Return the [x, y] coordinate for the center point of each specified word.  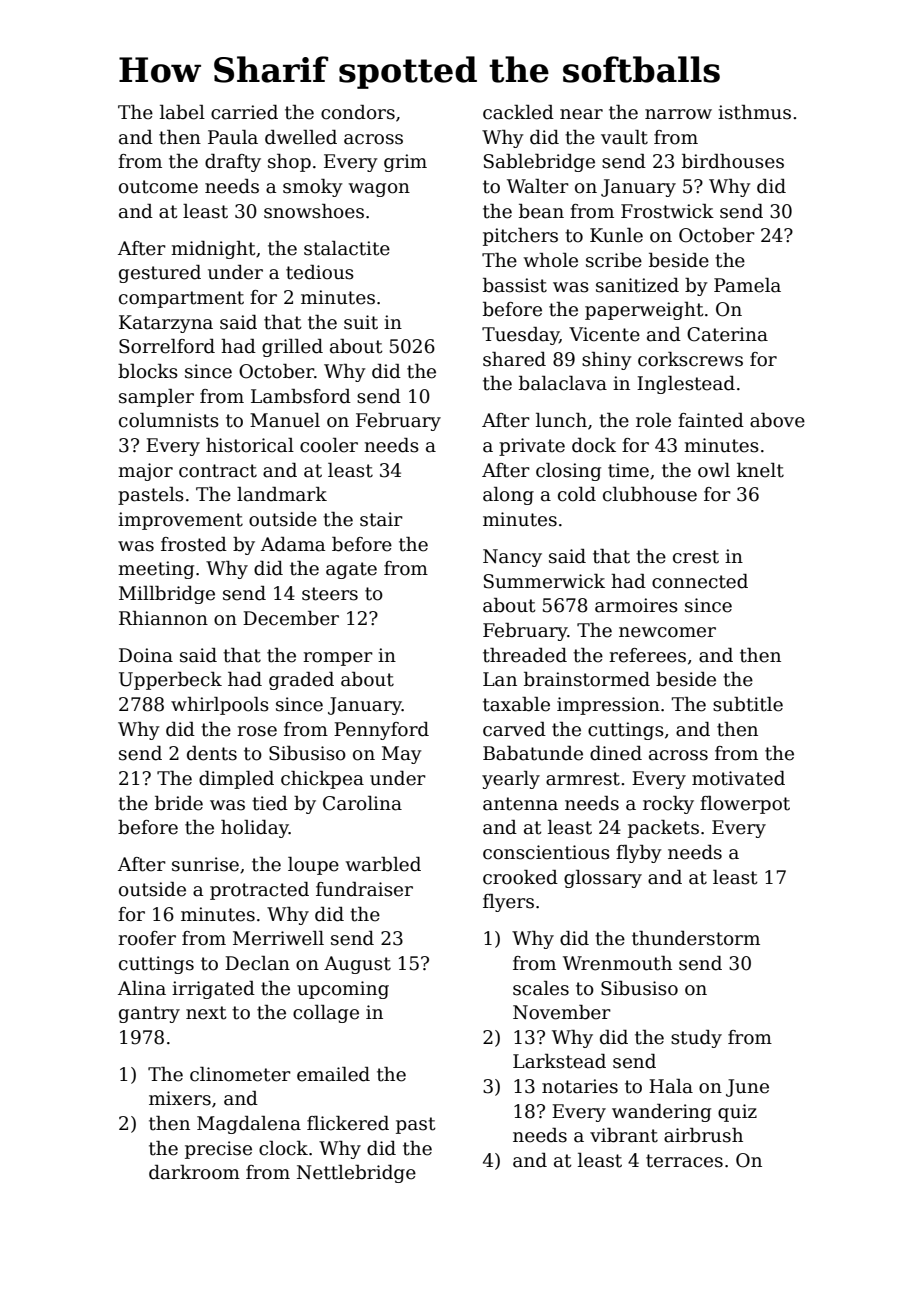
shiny [607, 361]
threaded [525, 655]
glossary [603, 879]
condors [358, 112]
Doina [146, 655]
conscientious [546, 852]
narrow [678, 114]
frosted [194, 544]
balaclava [563, 383]
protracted [259, 891]
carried [244, 112]
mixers [180, 1098]
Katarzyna [166, 324]
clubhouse [650, 494]
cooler [329, 445]
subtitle [748, 704]
